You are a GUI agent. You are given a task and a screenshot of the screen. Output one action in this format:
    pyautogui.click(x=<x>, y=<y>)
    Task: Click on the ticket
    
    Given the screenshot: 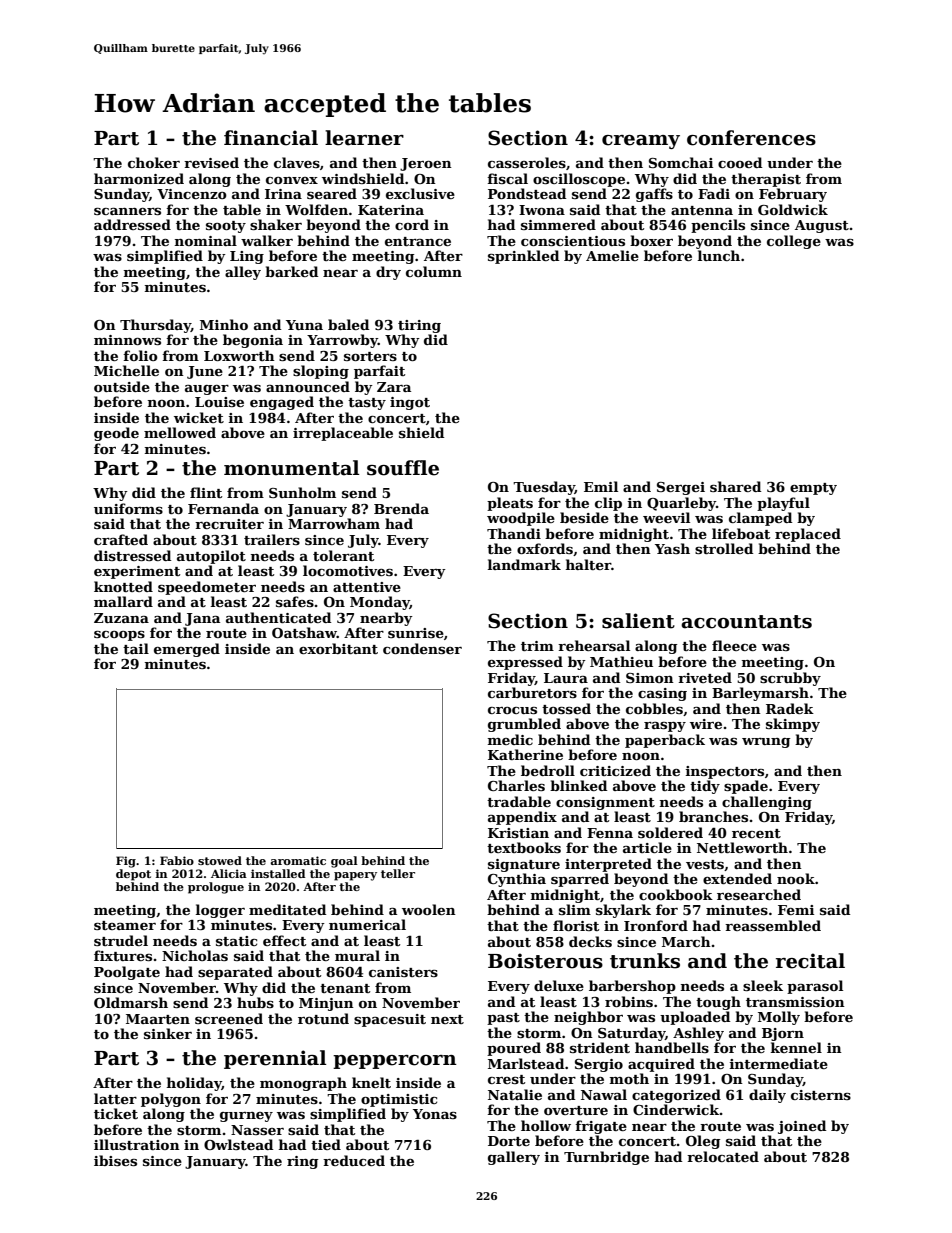 What is the action you would take?
    pyautogui.click(x=116, y=1113)
